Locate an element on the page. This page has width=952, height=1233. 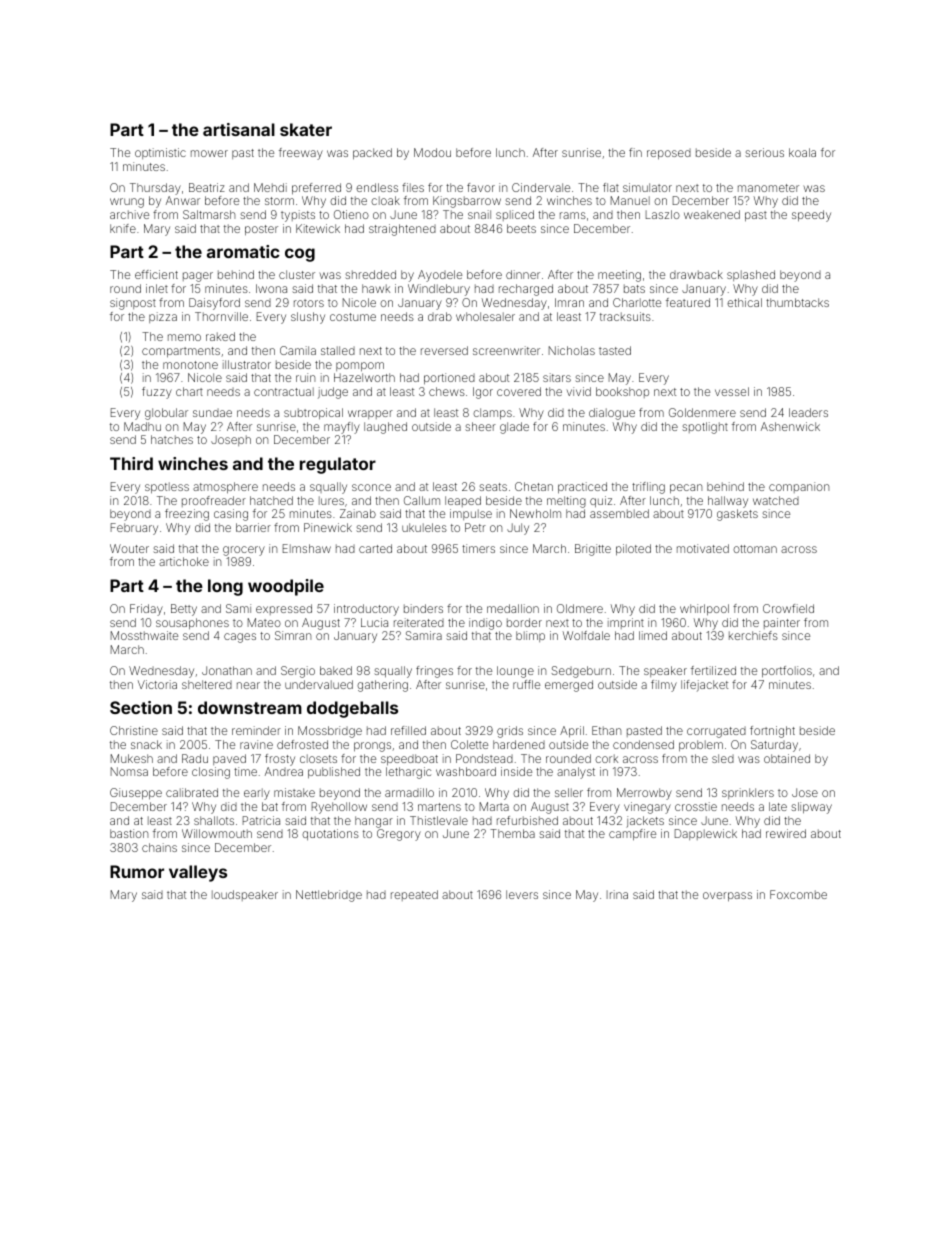
Cindervale is located at coordinates (541, 187).
